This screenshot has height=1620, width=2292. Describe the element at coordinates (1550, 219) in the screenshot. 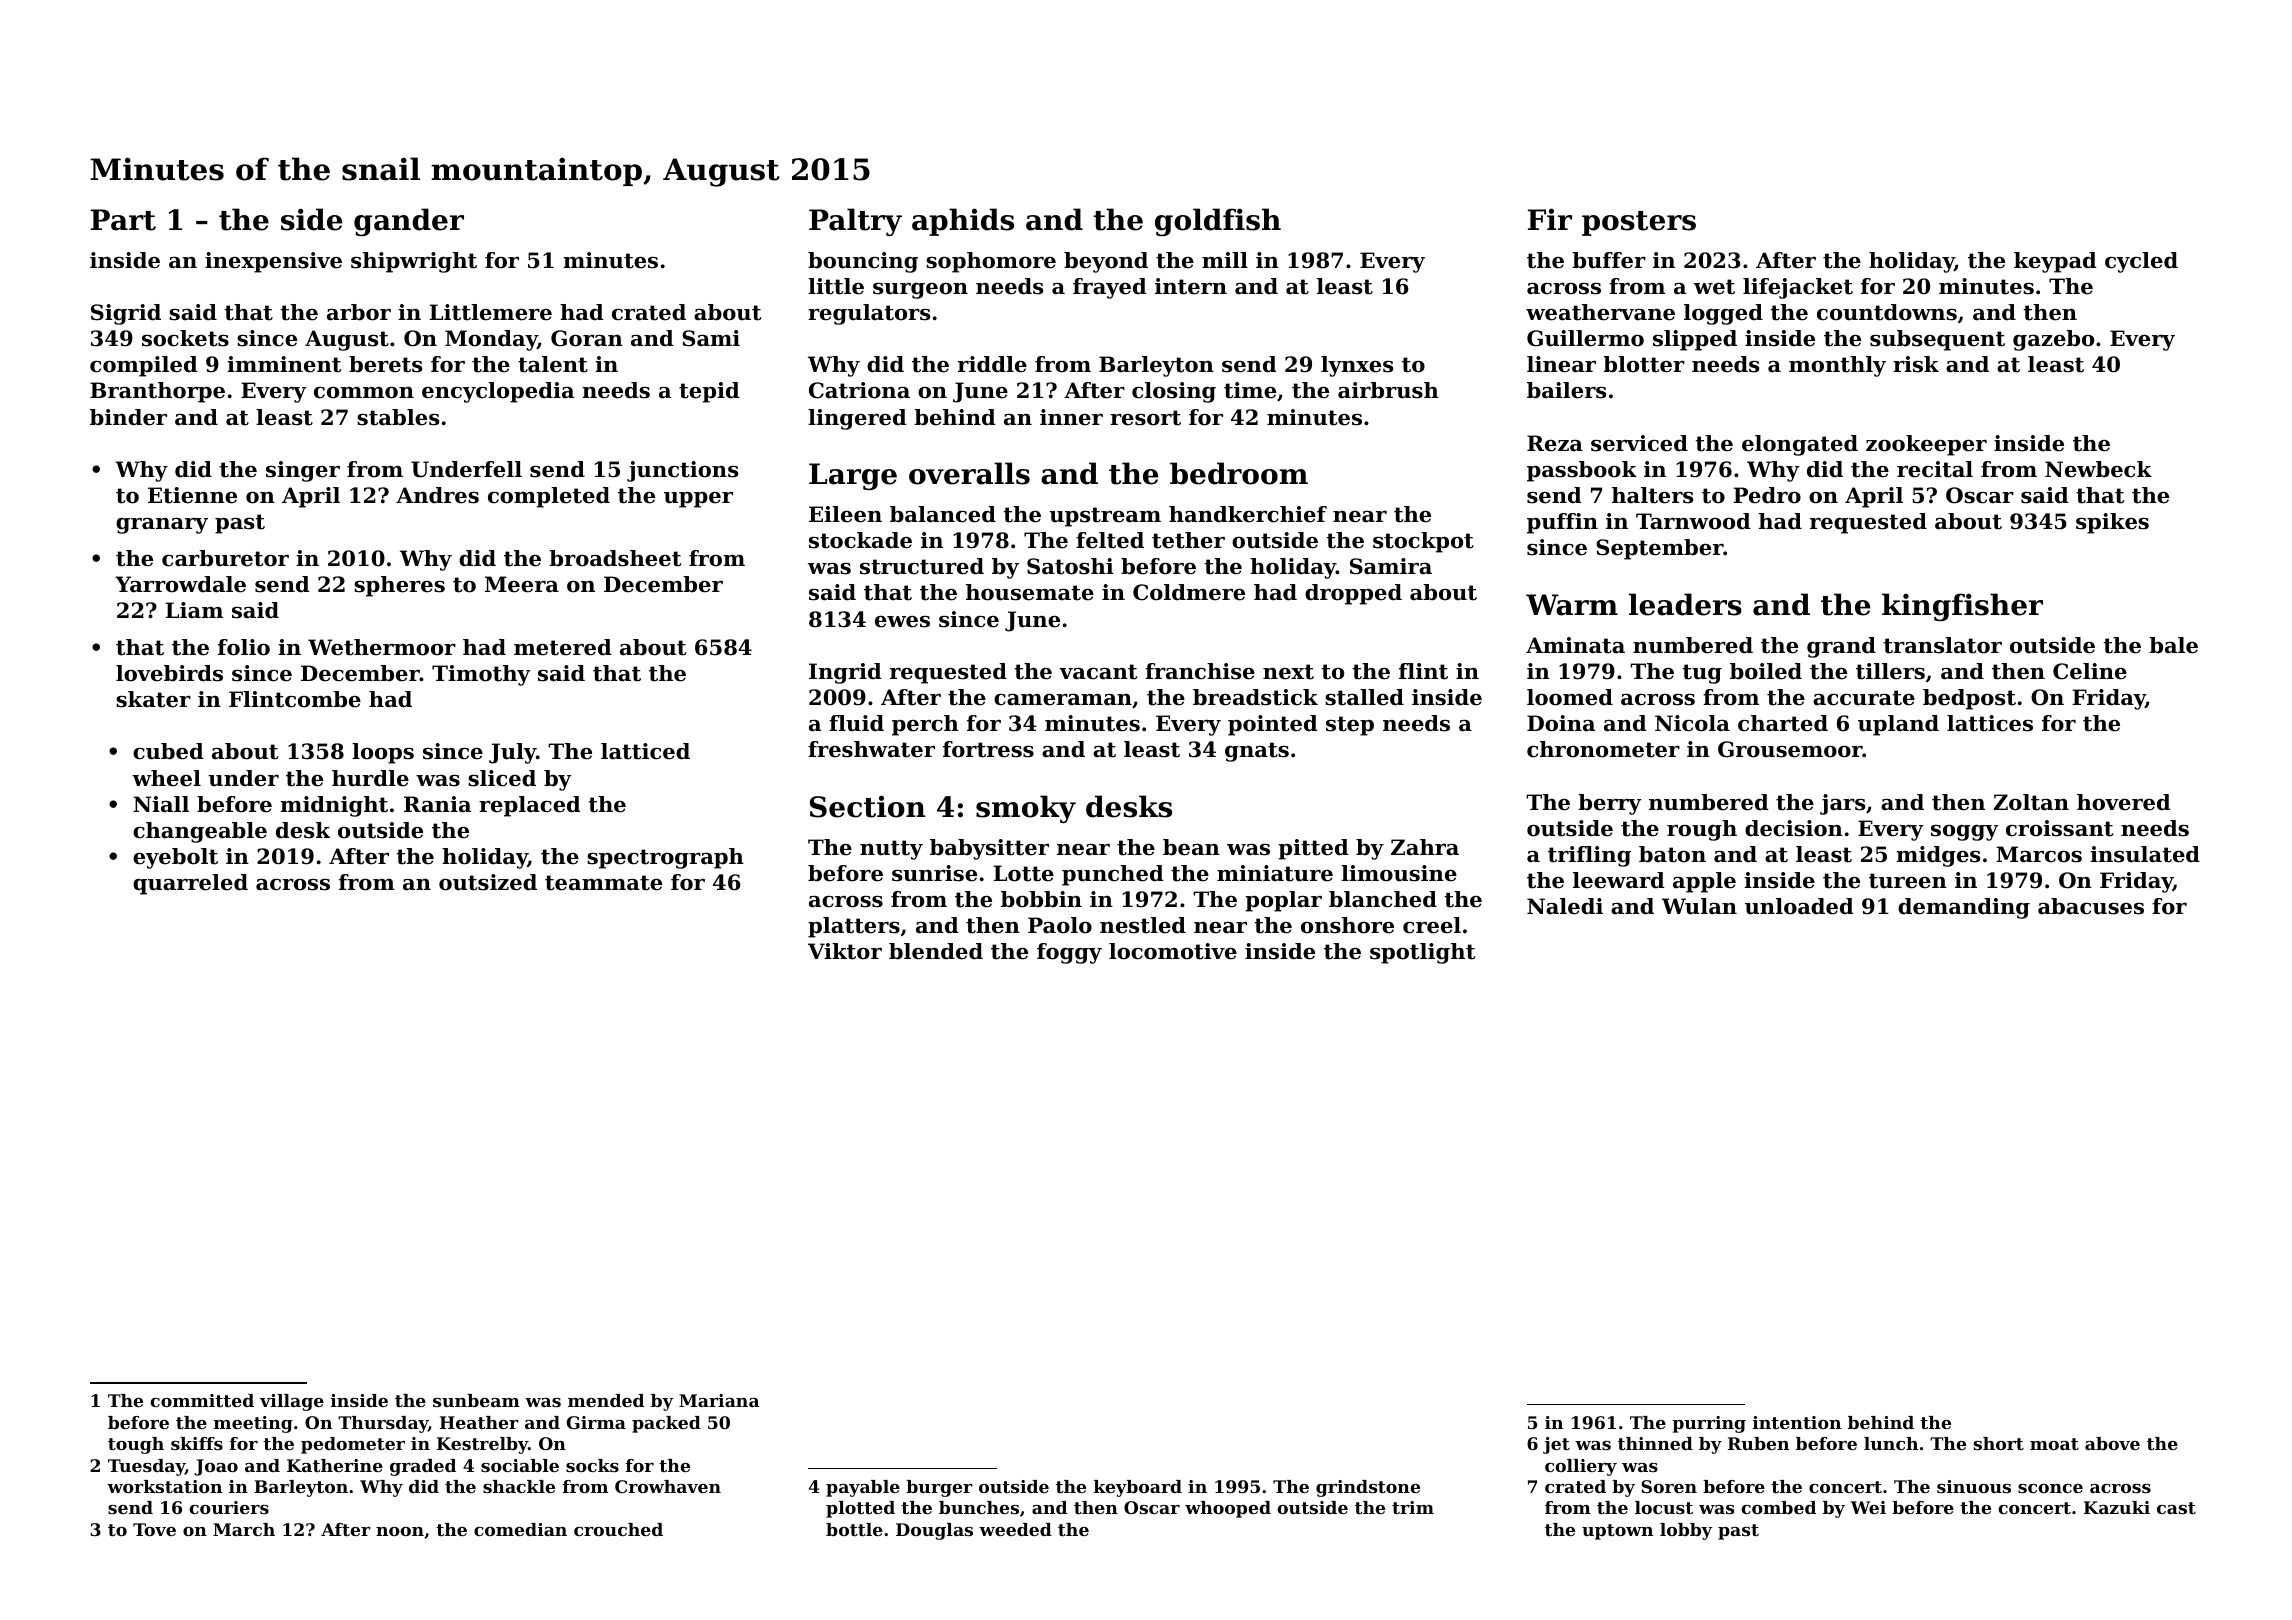

I see `Fir` at that location.
